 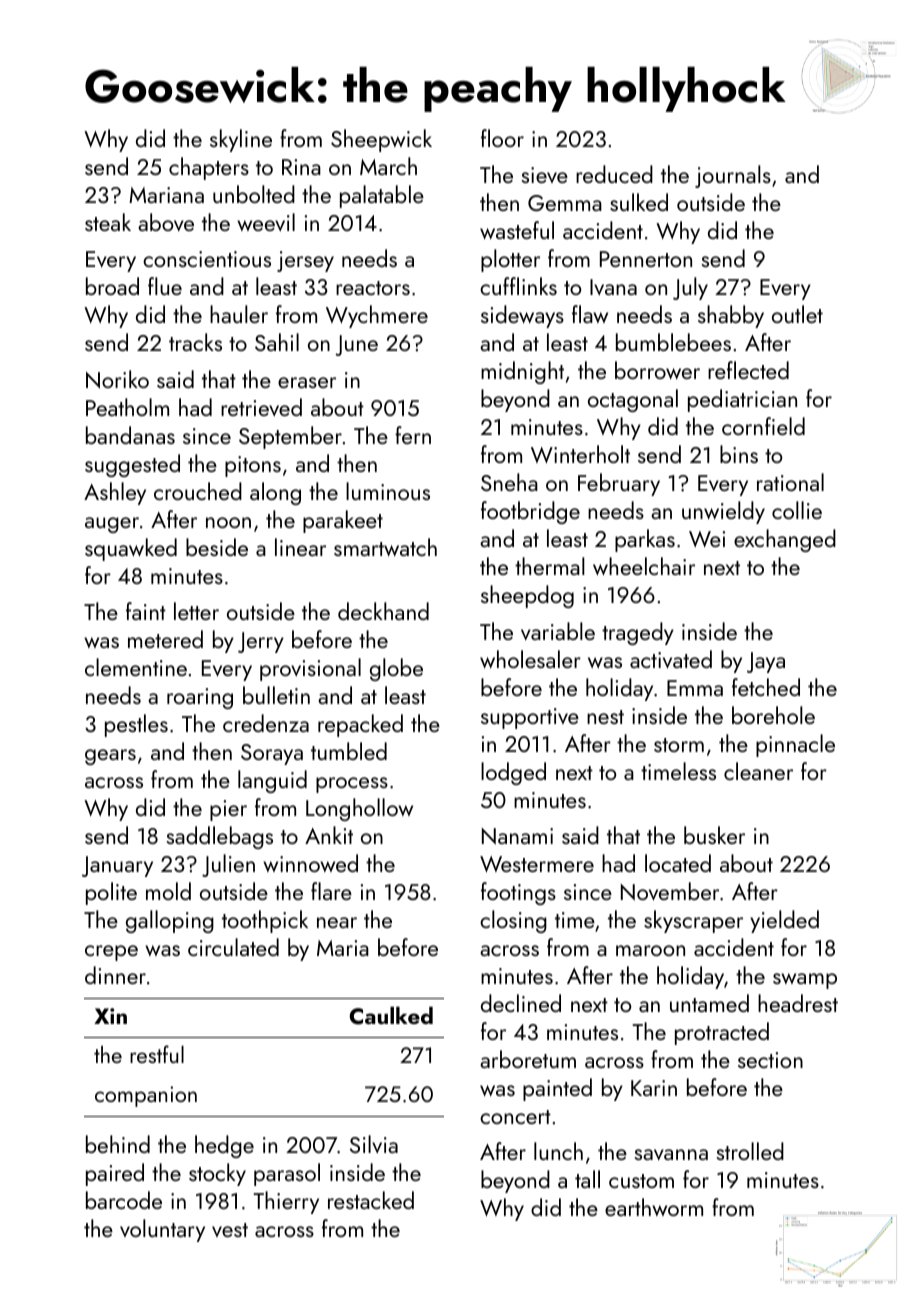 What do you see at coordinates (371, 1200) in the screenshot?
I see `restacked` at bounding box center [371, 1200].
